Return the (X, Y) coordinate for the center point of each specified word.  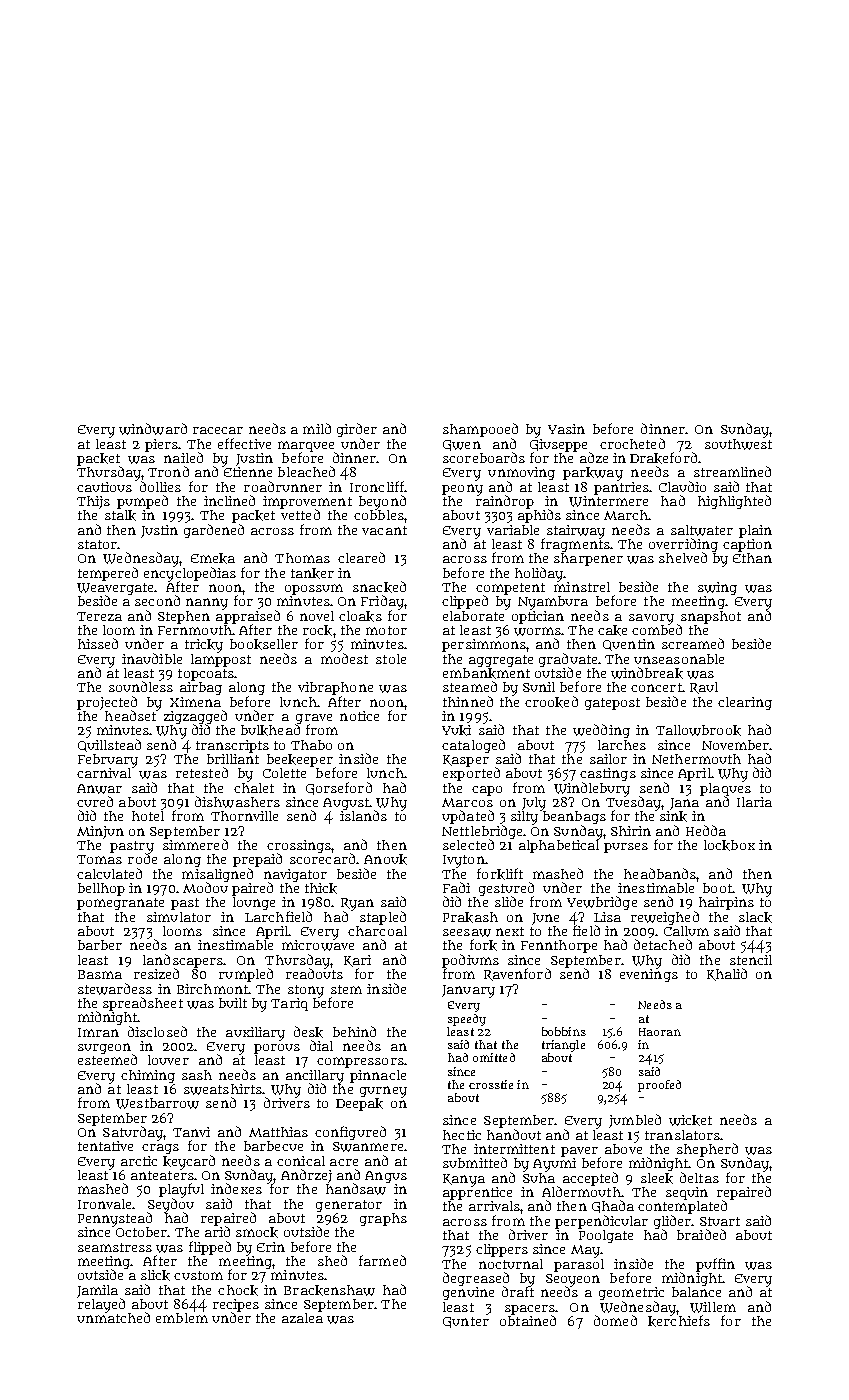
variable (513, 530)
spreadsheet (143, 1004)
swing (717, 588)
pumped (142, 502)
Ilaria (754, 802)
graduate (568, 660)
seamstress (115, 1247)
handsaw (356, 1189)
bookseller (264, 644)
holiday (539, 574)
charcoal (377, 931)
